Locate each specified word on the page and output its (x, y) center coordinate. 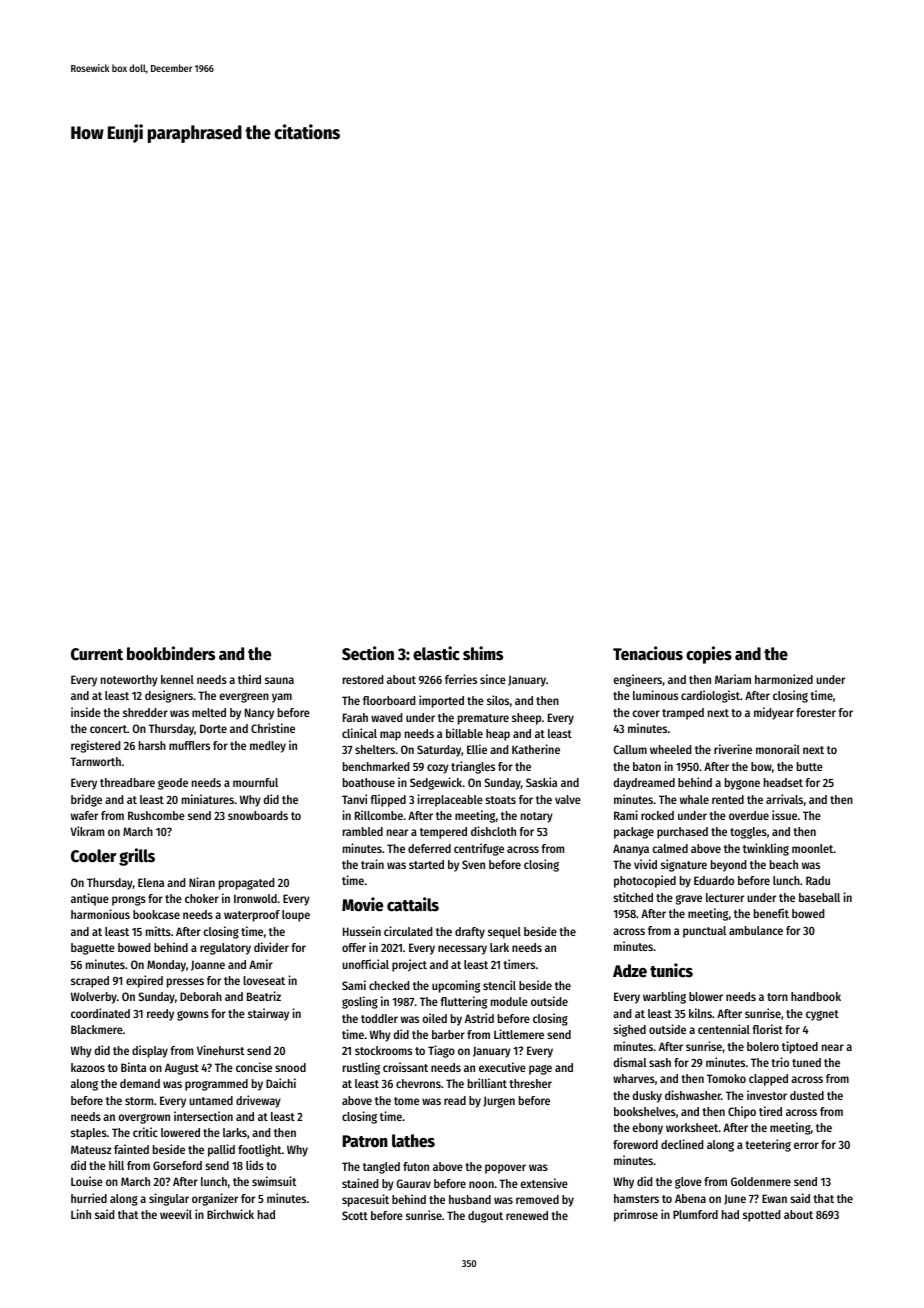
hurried (89, 1198)
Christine (273, 728)
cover (646, 713)
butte (810, 766)
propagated (246, 884)
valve (568, 799)
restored (363, 679)
